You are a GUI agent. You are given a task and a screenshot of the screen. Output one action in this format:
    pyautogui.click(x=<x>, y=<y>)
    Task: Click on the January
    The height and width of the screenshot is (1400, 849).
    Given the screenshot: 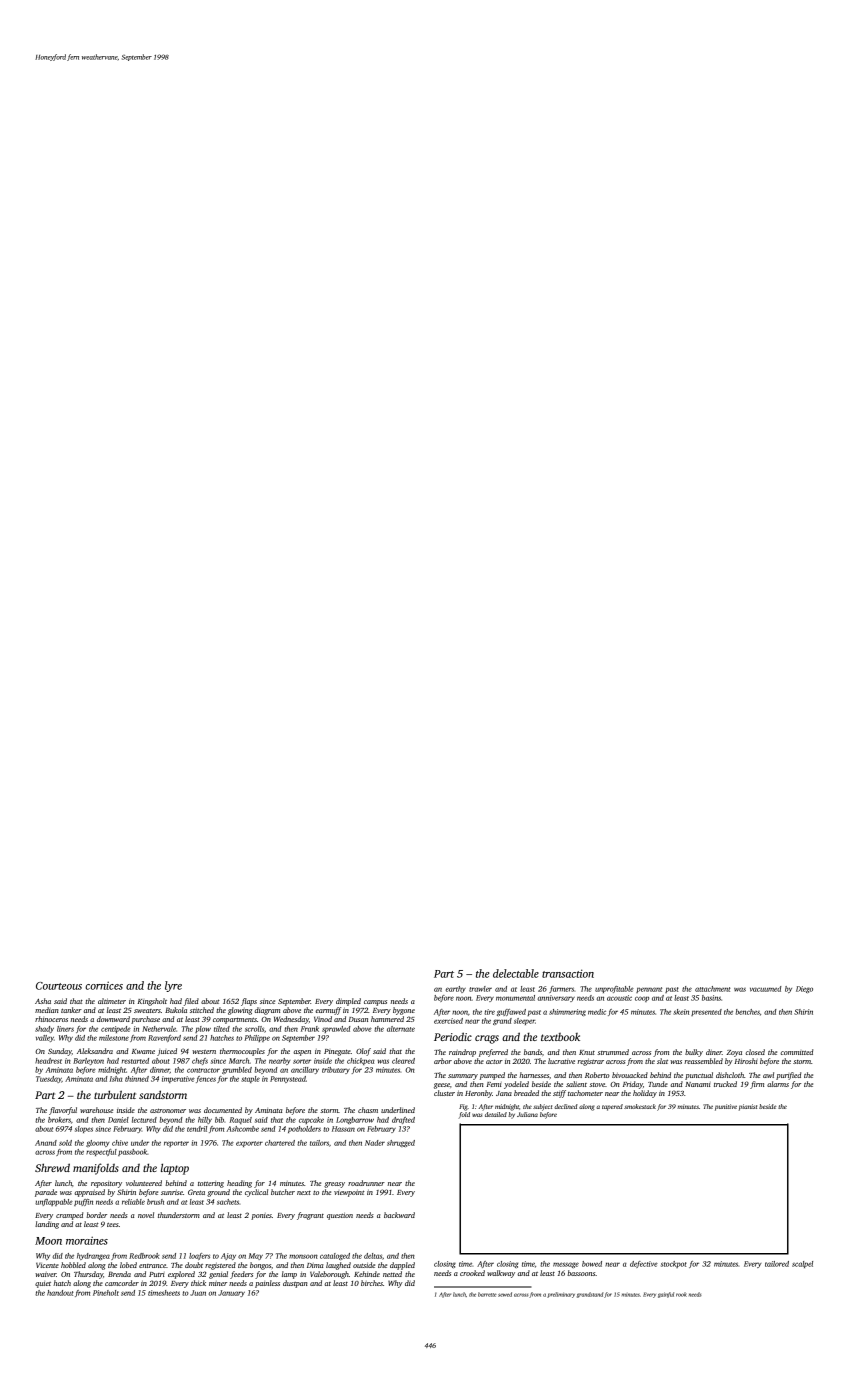 What is the action you would take?
    pyautogui.click(x=231, y=1293)
